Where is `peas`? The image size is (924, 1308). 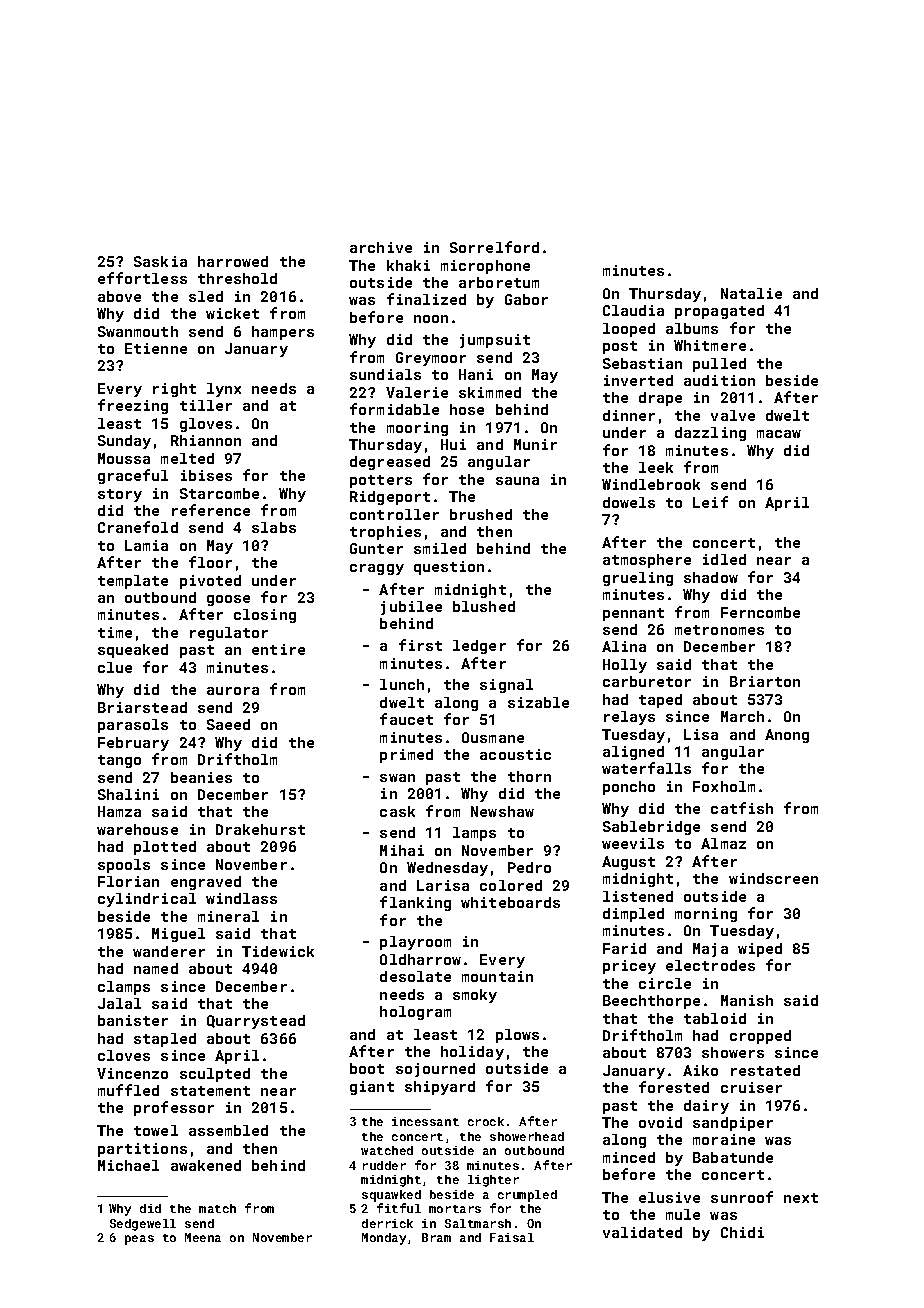 peas is located at coordinates (139, 1240).
